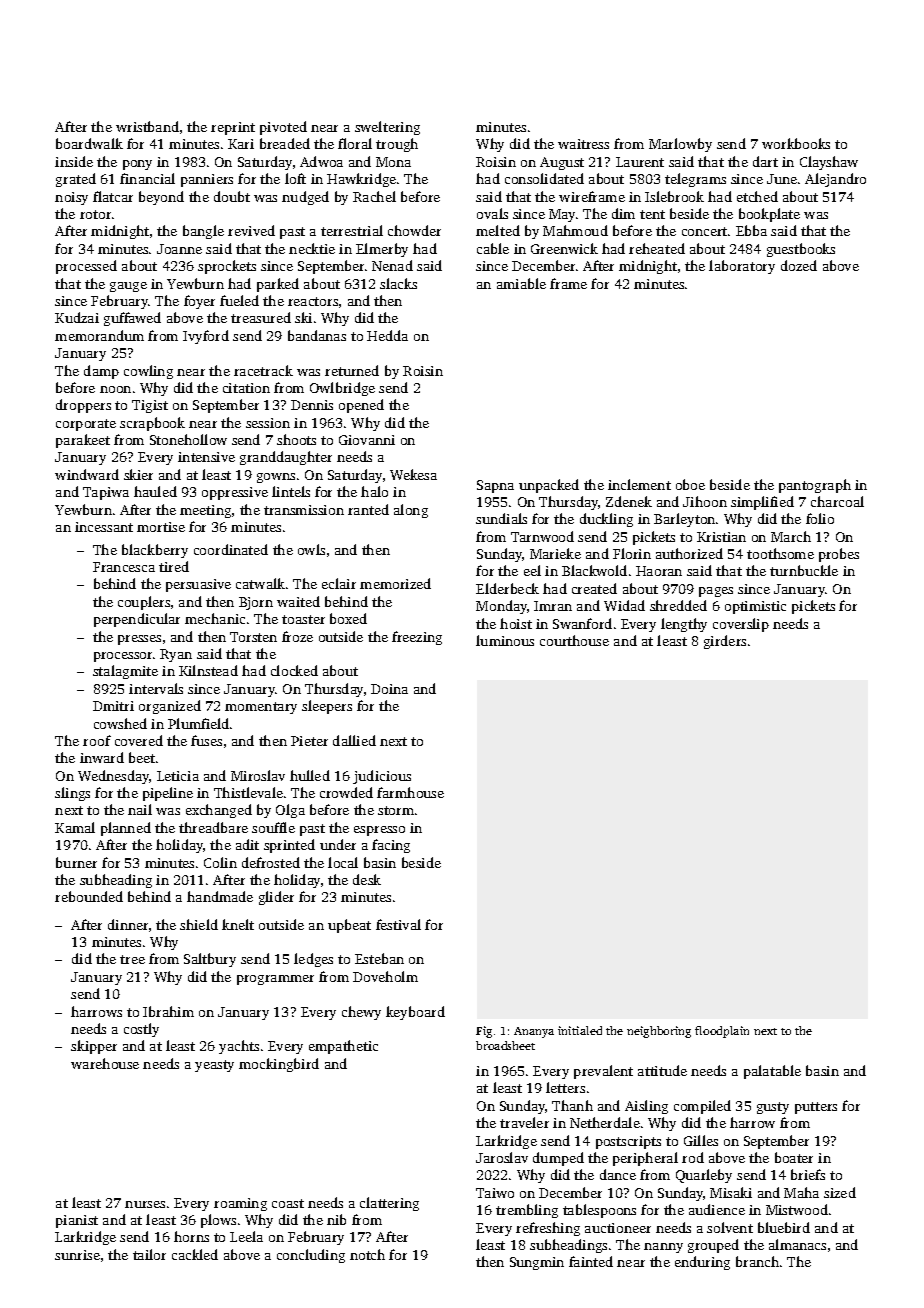 The height and width of the screenshot is (1308, 924). What do you see at coordinates (77, 1221) in the screenshot?
I see `pianist` at bounding box center [77, 1221].
